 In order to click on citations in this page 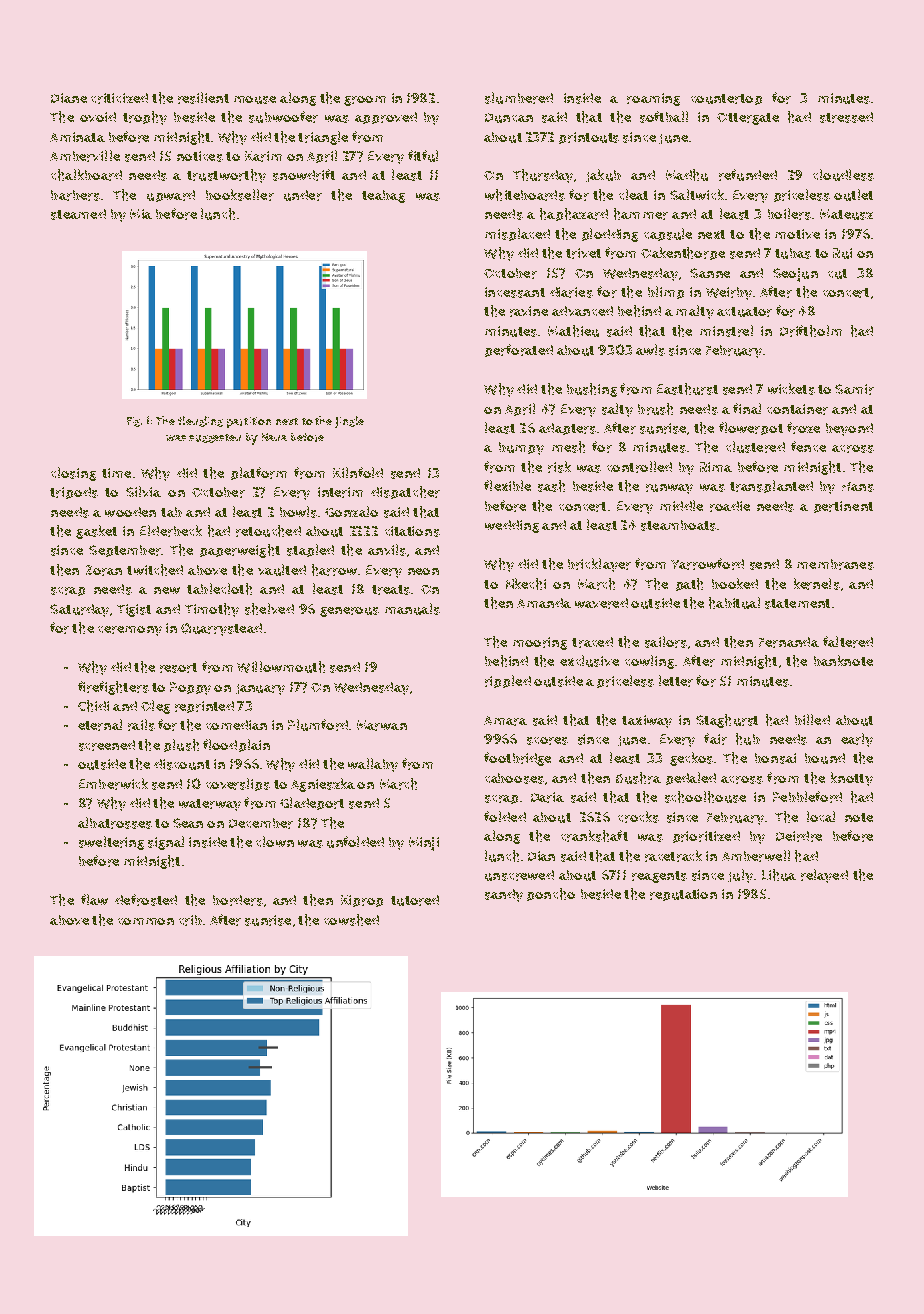, I will do `click(412, 531)`.
